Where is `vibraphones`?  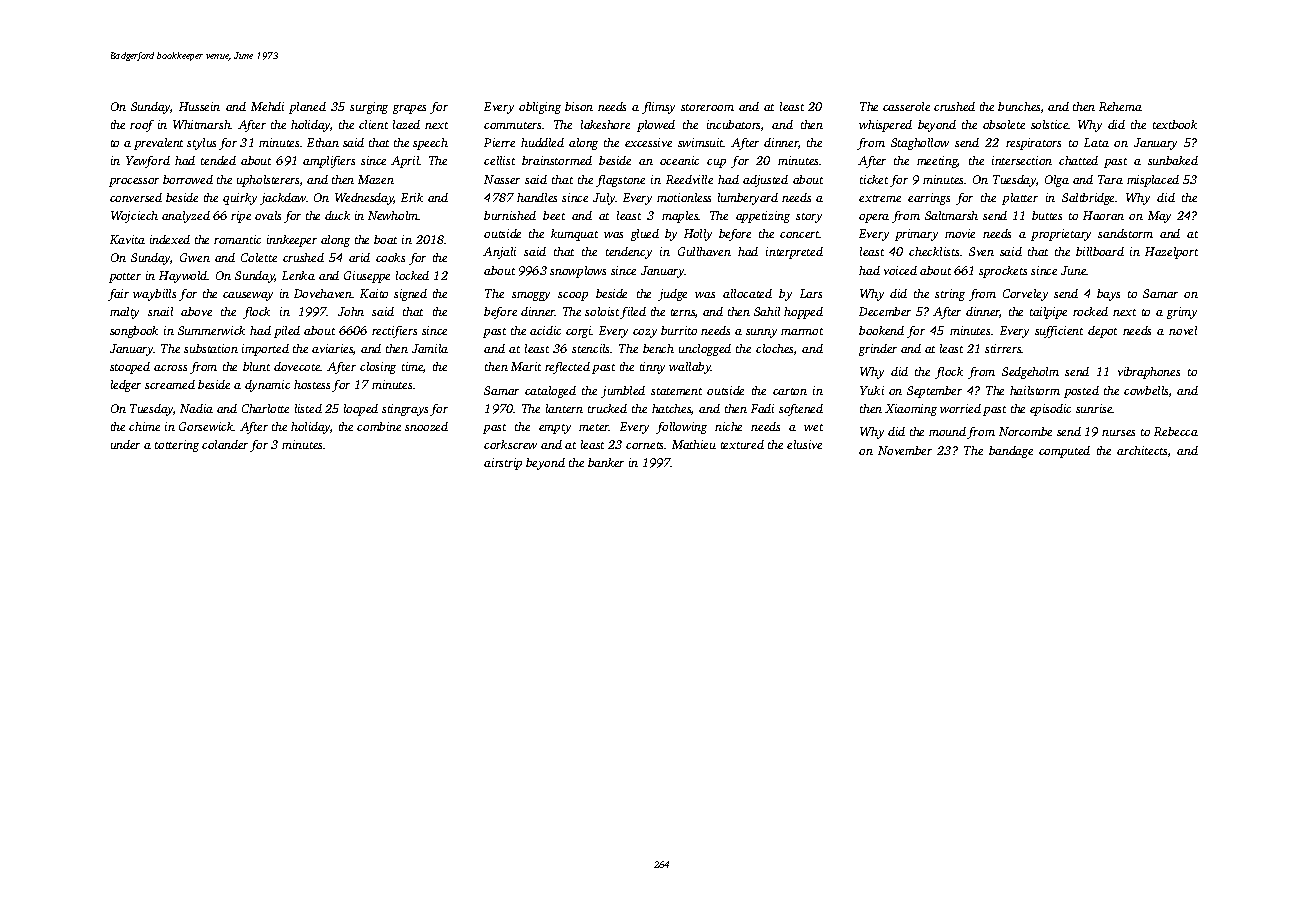
vibraphones is located at coordinates (1149, 373).
